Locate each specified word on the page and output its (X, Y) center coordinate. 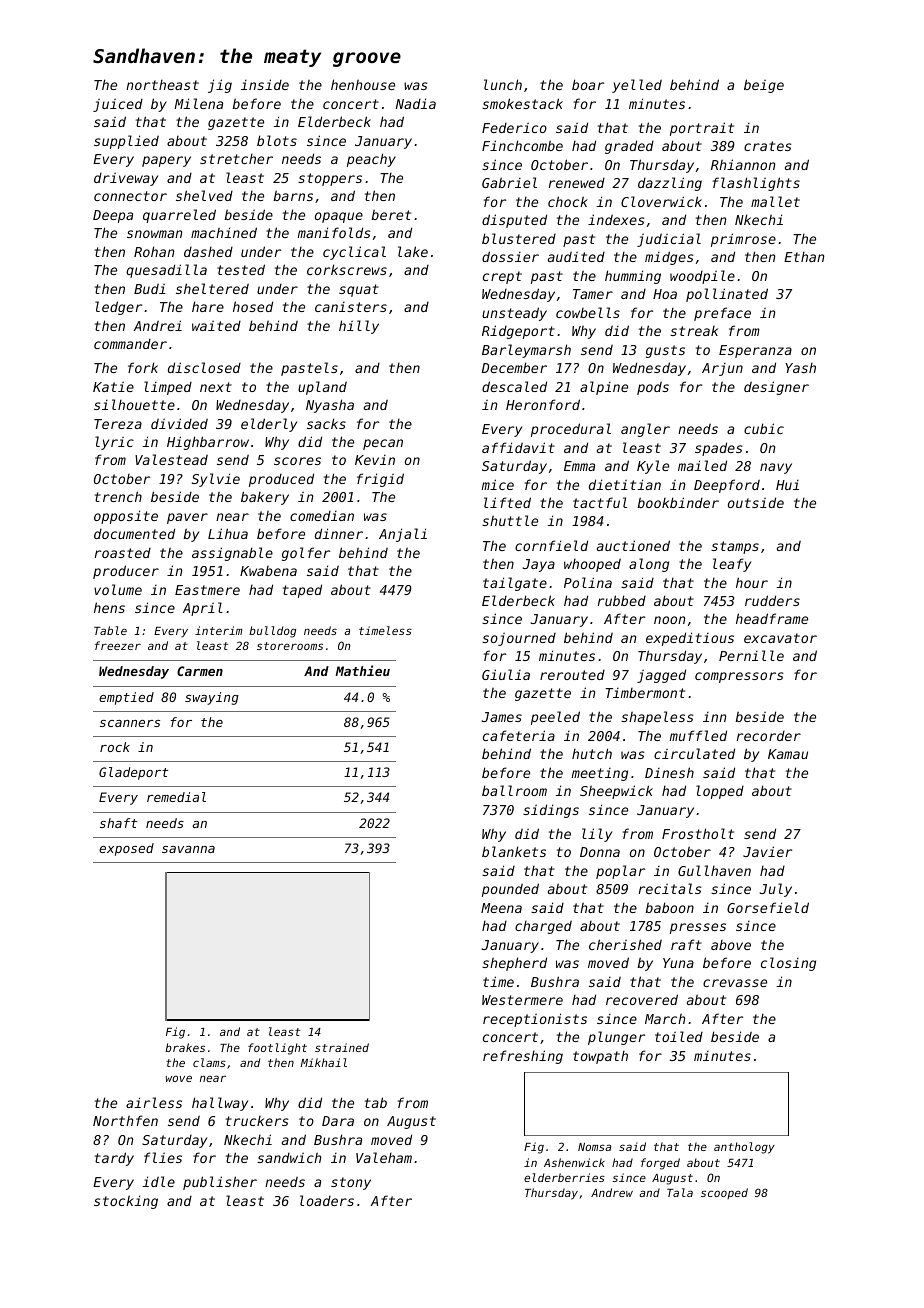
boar (588, 84)
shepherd (514, 964)
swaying (212, 698)
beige (764, 86)
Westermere (522, 1000)
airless (154, 1102)
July (776, 890)
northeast (162, 85)
